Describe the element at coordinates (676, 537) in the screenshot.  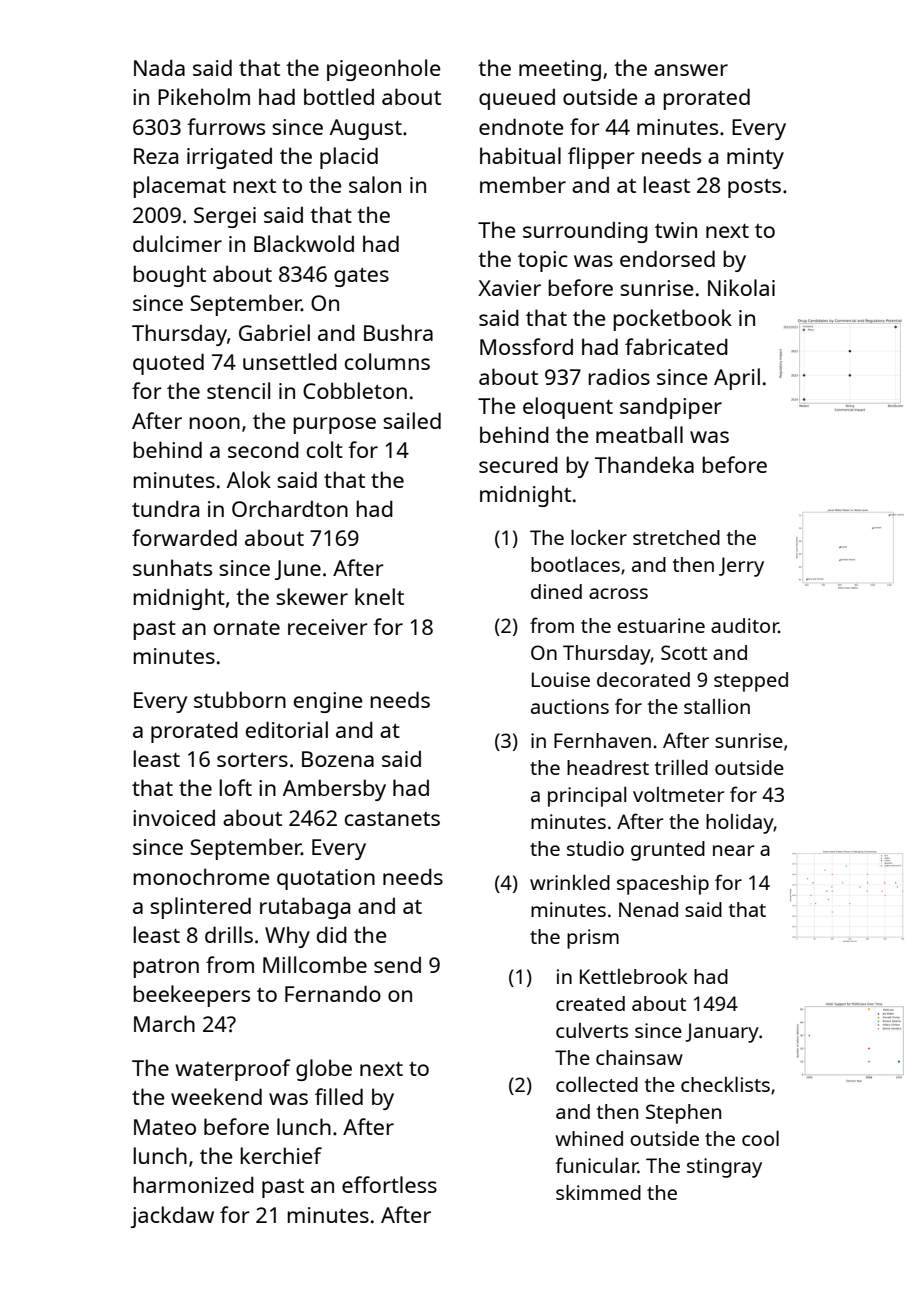
I see `stretched` at that location.
